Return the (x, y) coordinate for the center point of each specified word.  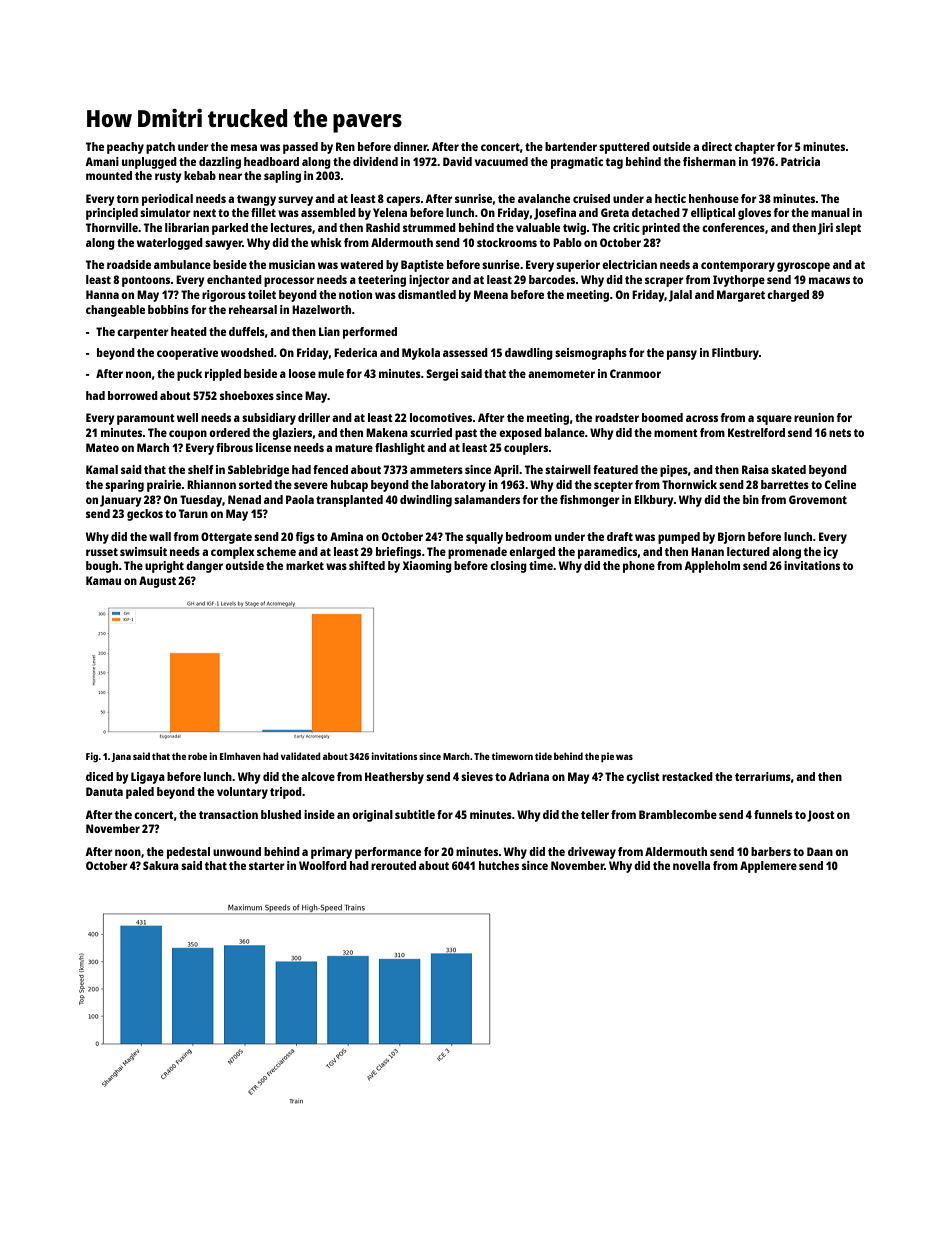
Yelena (390, 212)
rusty (168, 177)
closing (508, 567)
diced (99, 776)
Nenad (244, 499)
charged (788, 296)
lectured (748, 551)
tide (543, 756)
